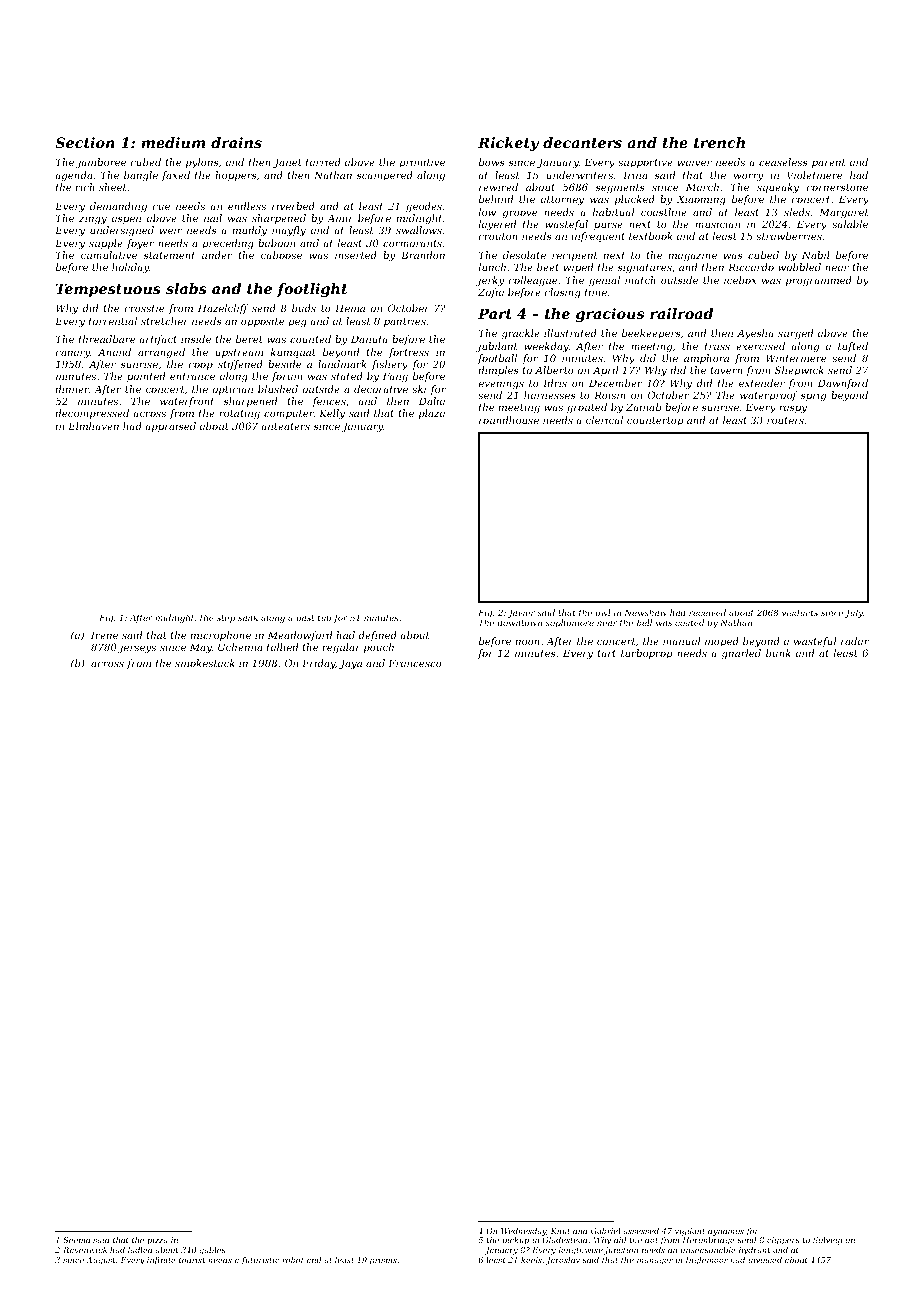 This document has width=924, height=1314. Describe the element at coordinates (778, 653) in the document. I see `bunk` at that location.
